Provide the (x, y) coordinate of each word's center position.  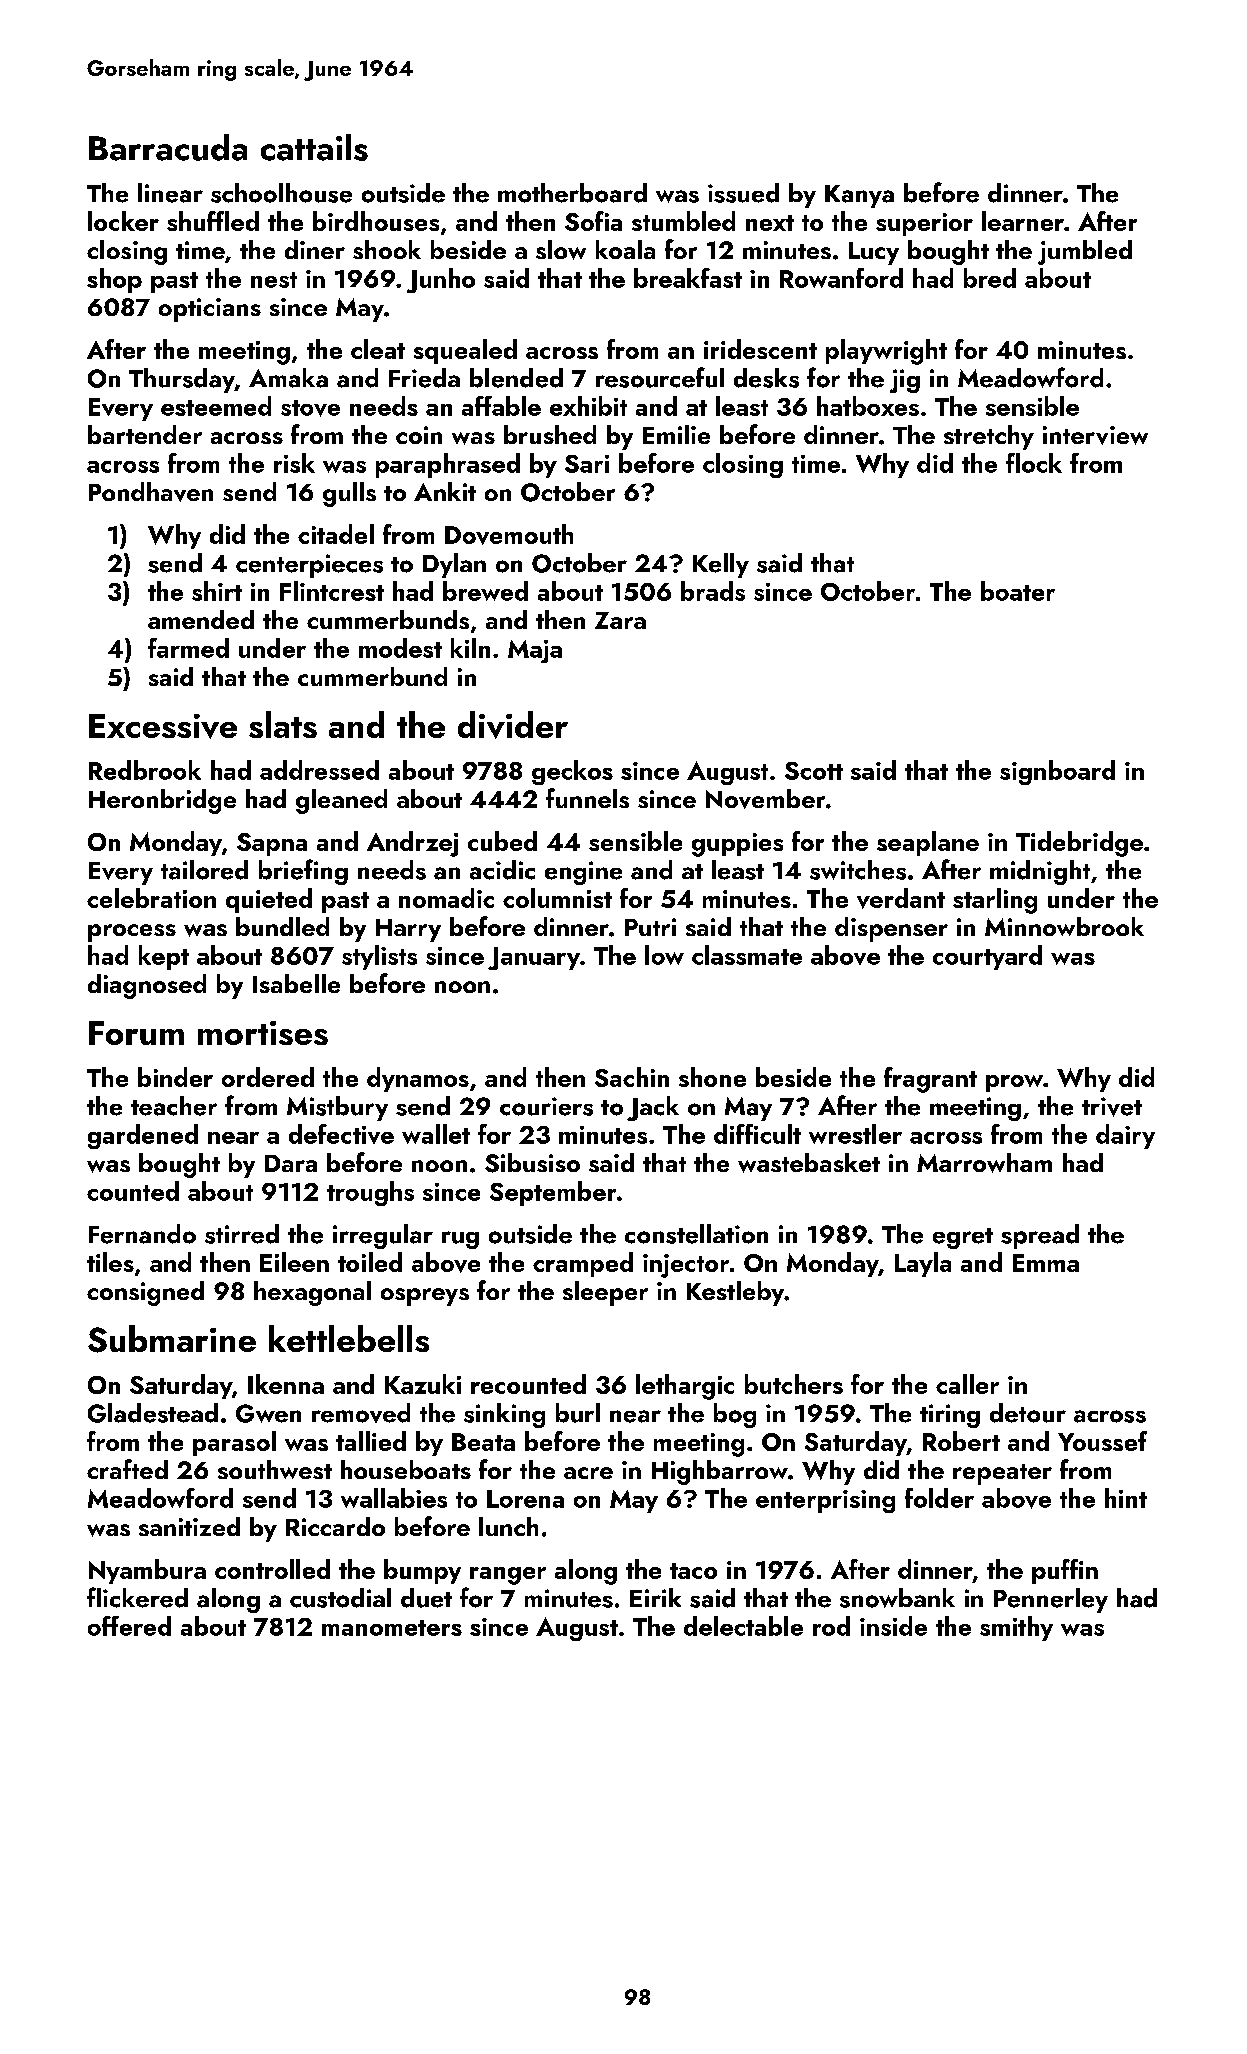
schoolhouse (281, 193)
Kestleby (735, 1293)
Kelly (721, 565)
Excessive (163, 726)
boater (1018, 591)
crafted (127, 1469)
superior (924, 224)
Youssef (1102, 1441)
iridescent (760, 349)
